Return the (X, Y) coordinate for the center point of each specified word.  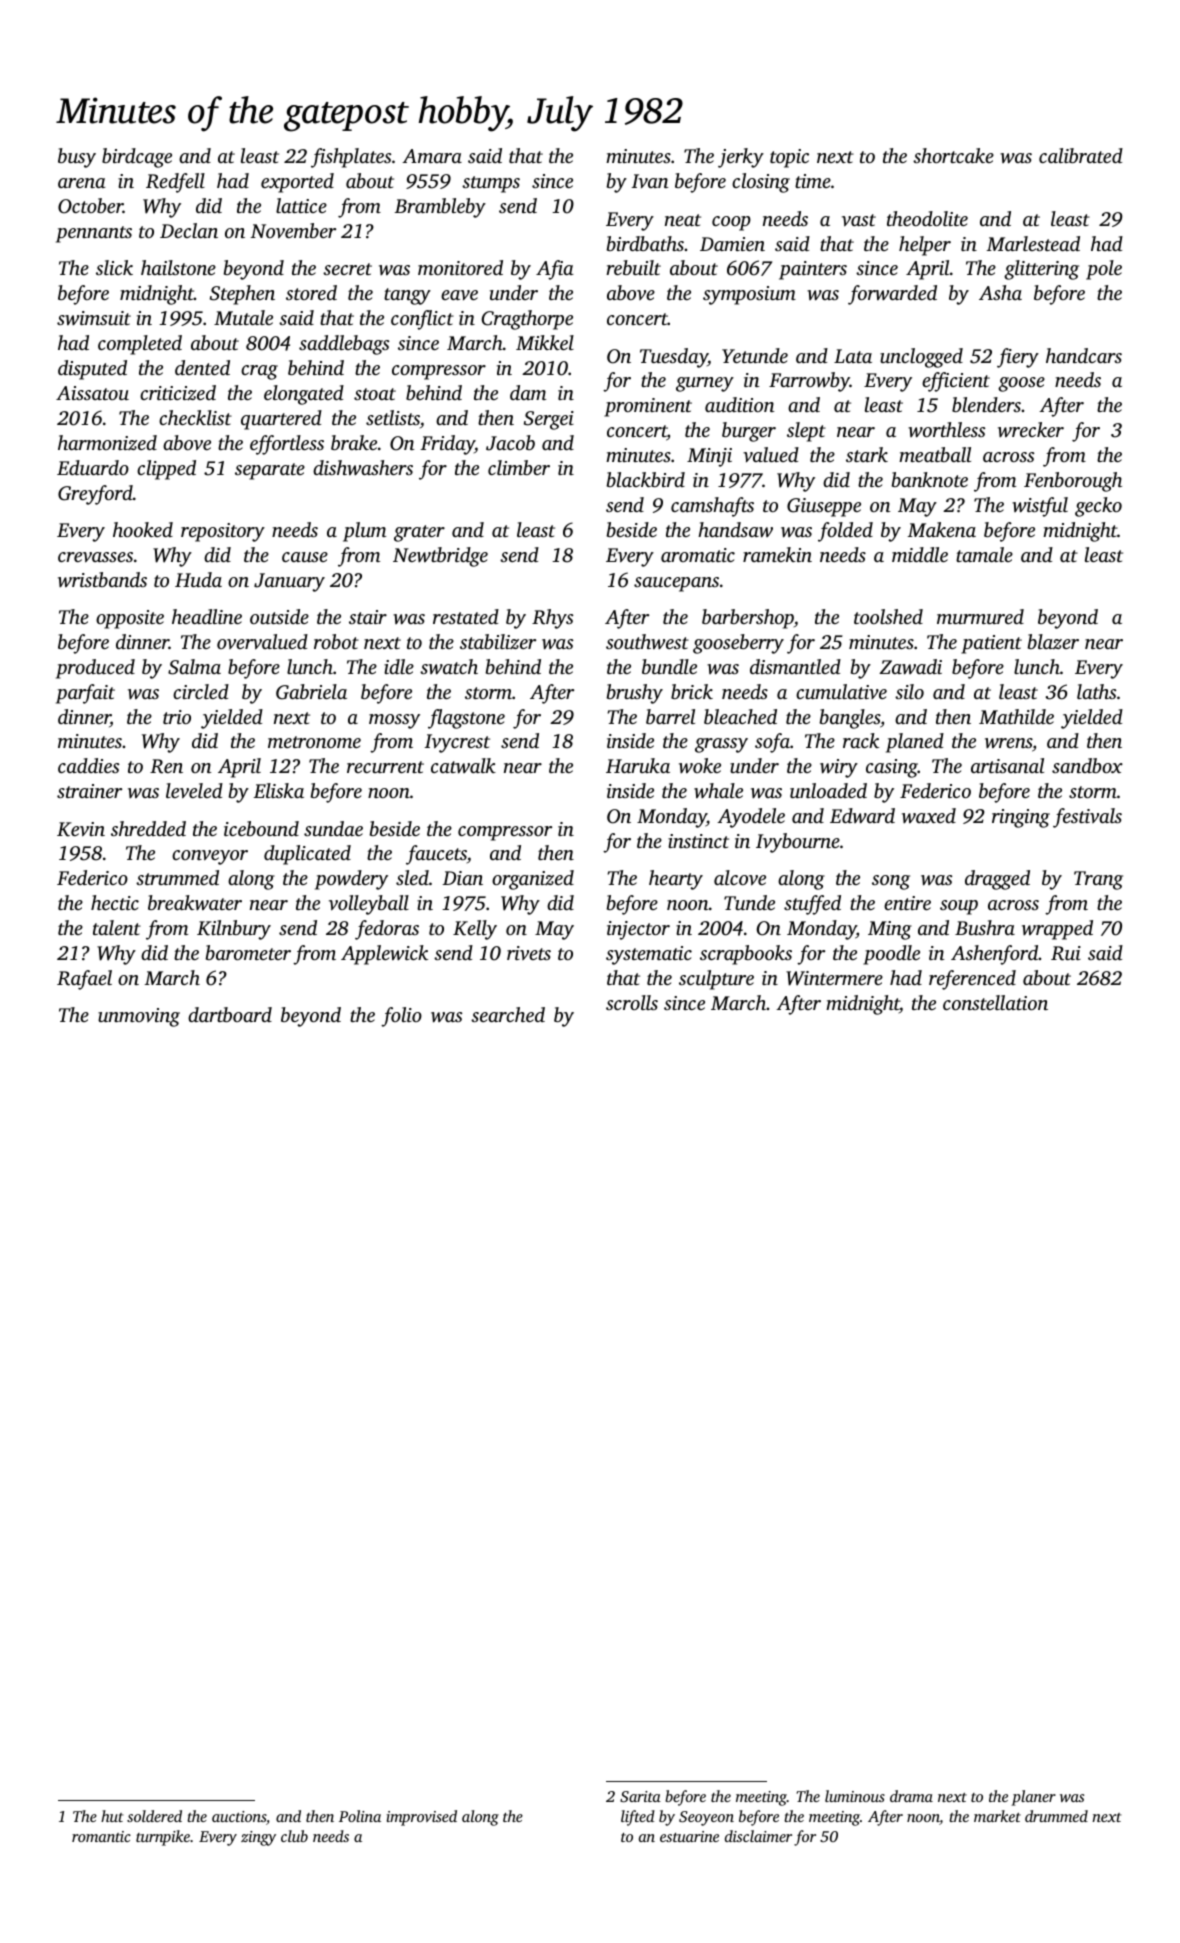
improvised (421, 1818)
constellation (995, 1002)
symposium (749, 295)
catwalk (463, 766)
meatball (935, 454)
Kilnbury (234, 930)
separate (270, 471)
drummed (1056, 1816)
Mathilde (1016, 716)
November (293, 231)
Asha (1000, 292)
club (294, 1836)
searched (508, 1014)
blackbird (646, 479)
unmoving (139, 1017)
